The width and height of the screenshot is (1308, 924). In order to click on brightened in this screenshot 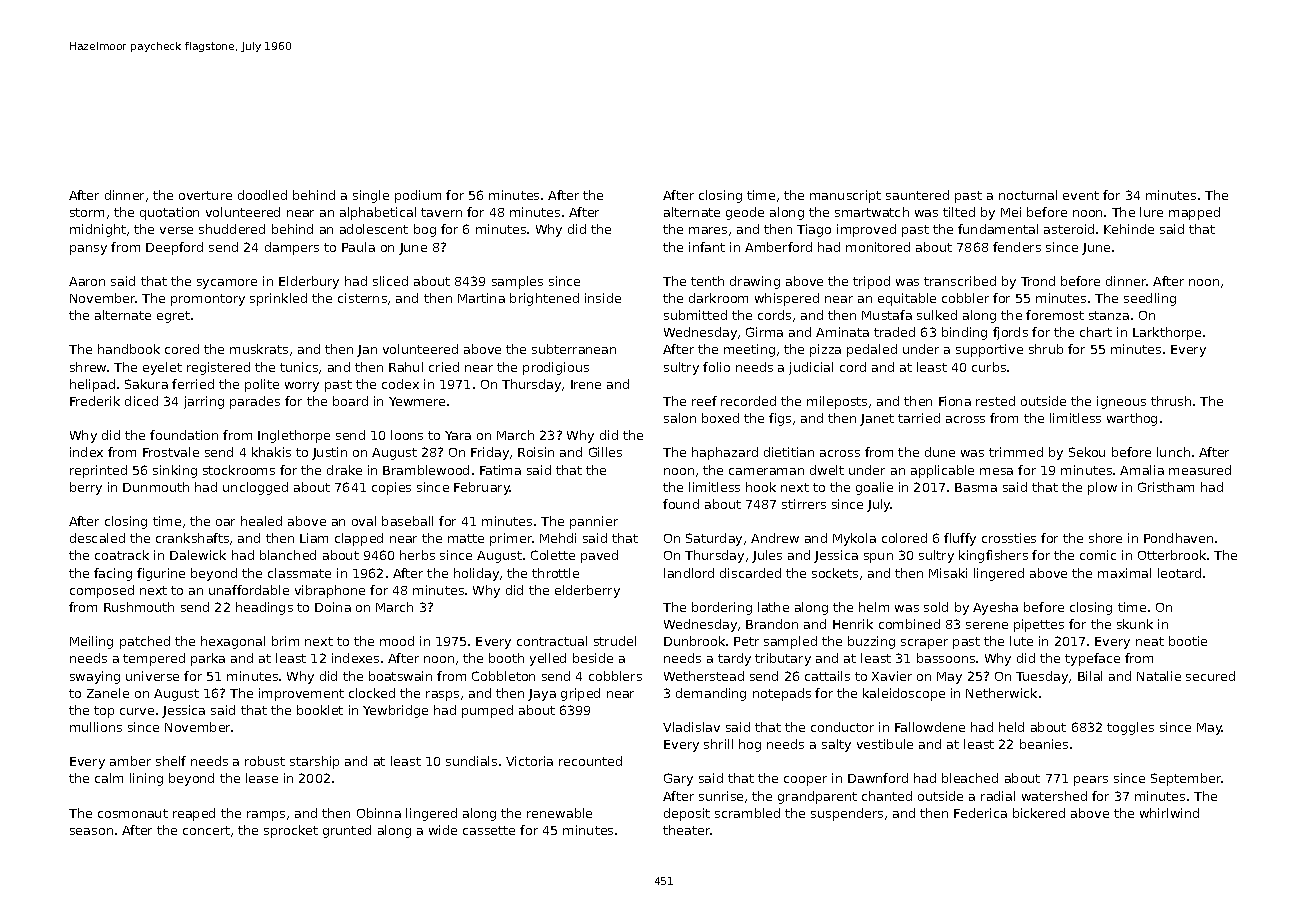, I will do `click(544, 299)`.
